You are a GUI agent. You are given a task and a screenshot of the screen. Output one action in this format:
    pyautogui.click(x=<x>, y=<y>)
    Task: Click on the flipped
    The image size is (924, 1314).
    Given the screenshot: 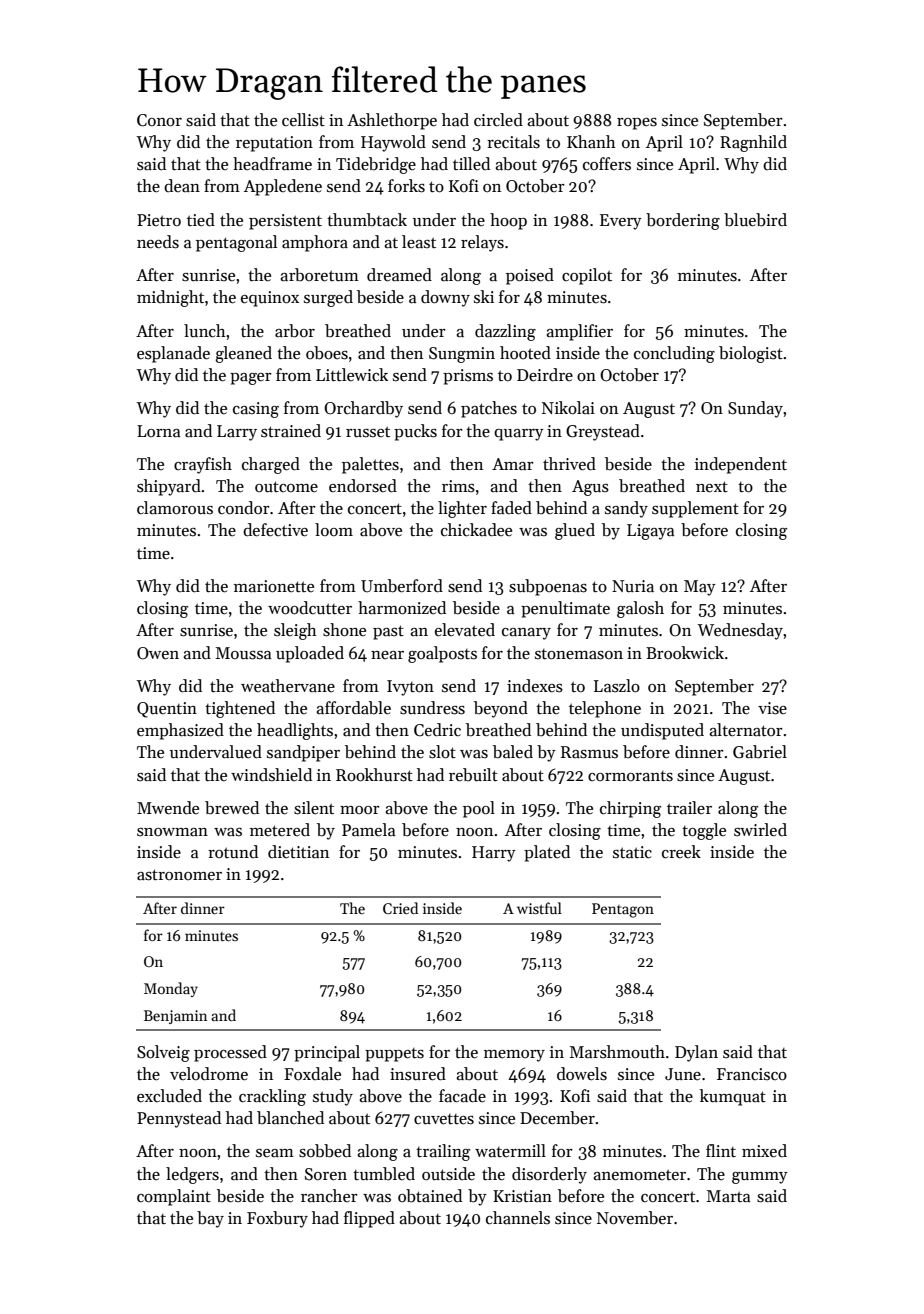 What is the action you would take?
    pyautogui.click(x=369, y=1219)
